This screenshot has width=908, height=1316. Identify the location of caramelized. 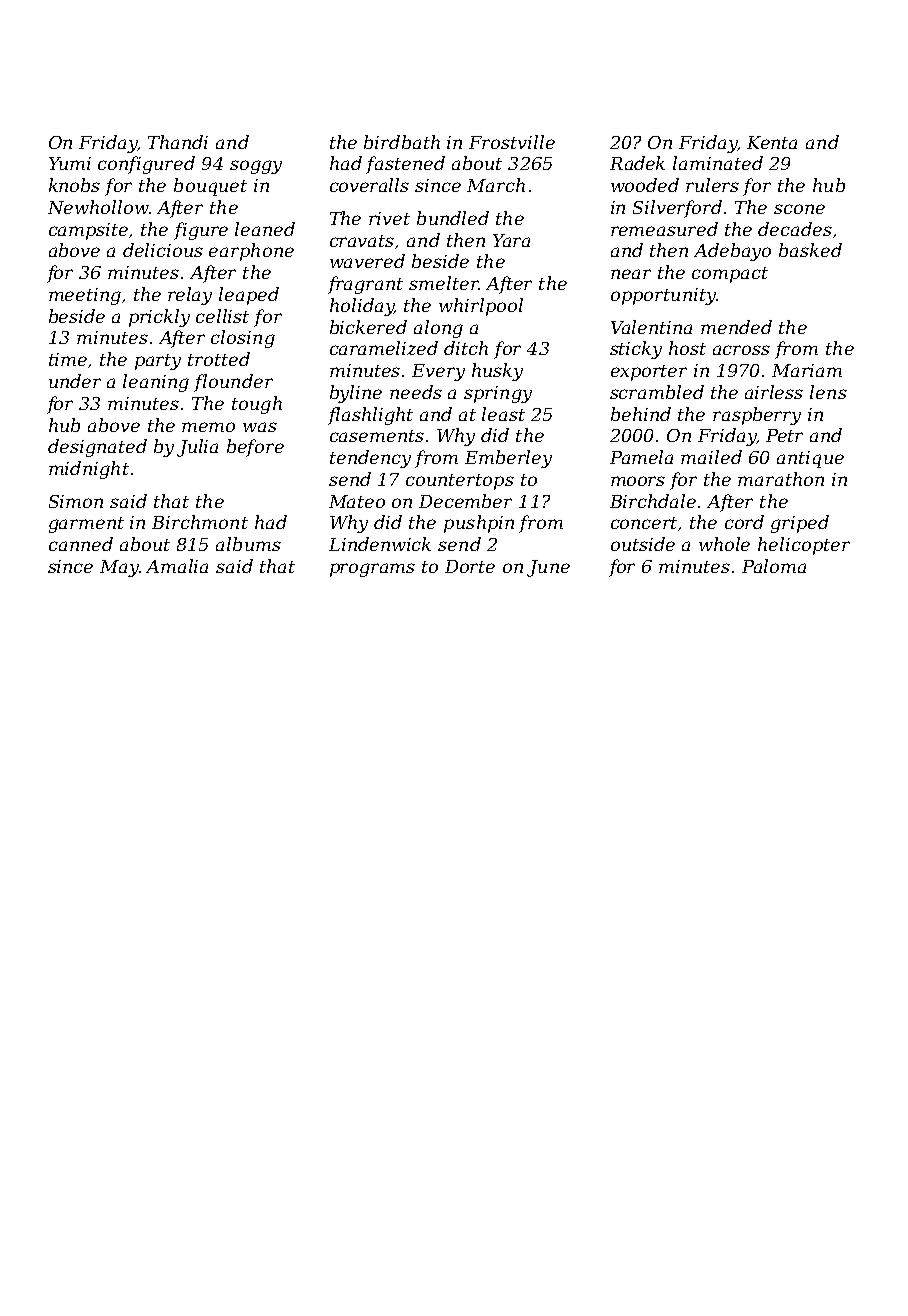
(384, 348).
